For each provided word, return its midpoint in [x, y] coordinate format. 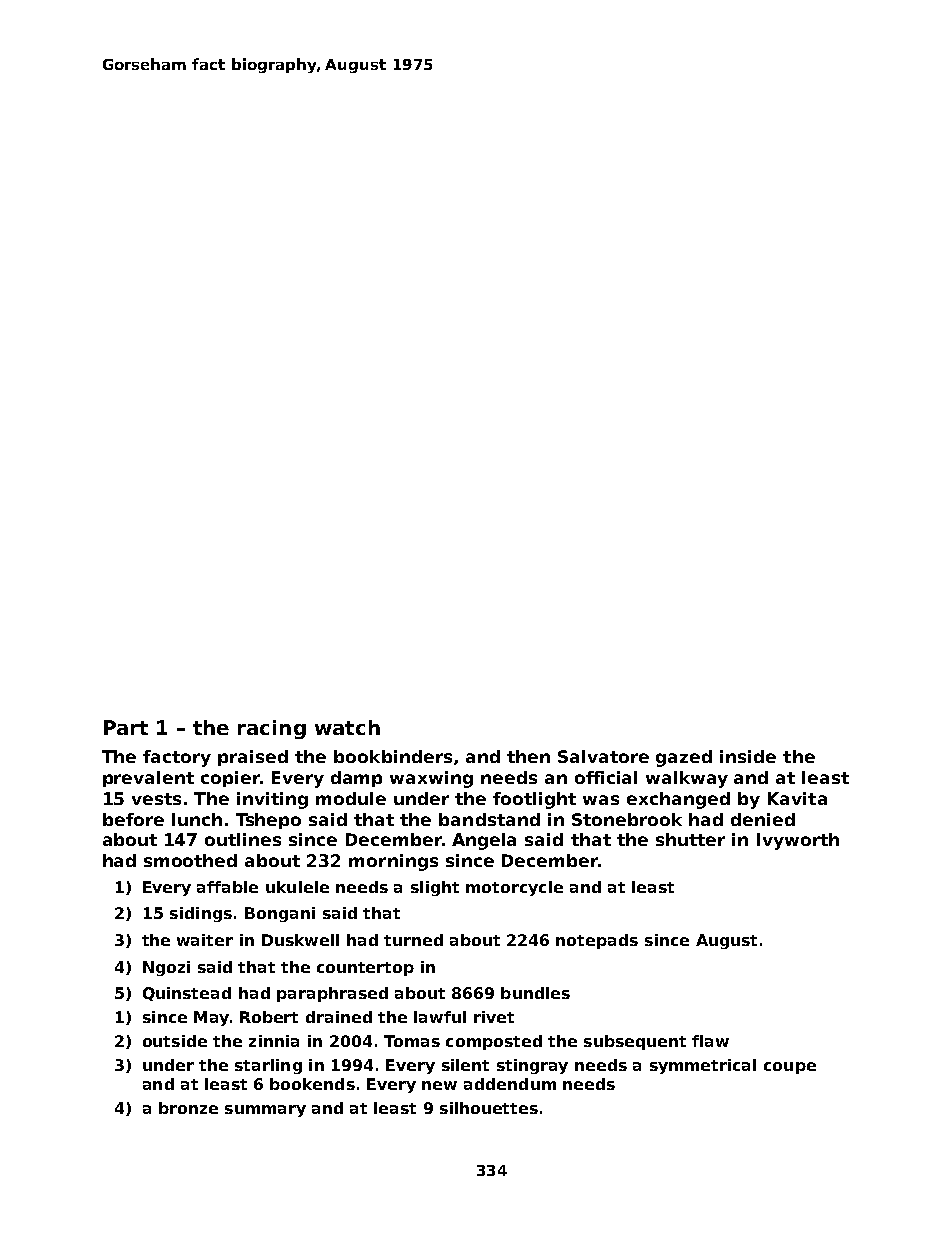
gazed [684, 758]
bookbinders [393, 756]
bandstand [489, 819]
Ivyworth [798, 841]
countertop [365, 969]
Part [126, 727]
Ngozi [166, 968]
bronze [188, 1108]
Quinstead [187, 994]
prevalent [148, 779]
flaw [710, 1041]
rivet [494, 1017]
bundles [535, 993]
